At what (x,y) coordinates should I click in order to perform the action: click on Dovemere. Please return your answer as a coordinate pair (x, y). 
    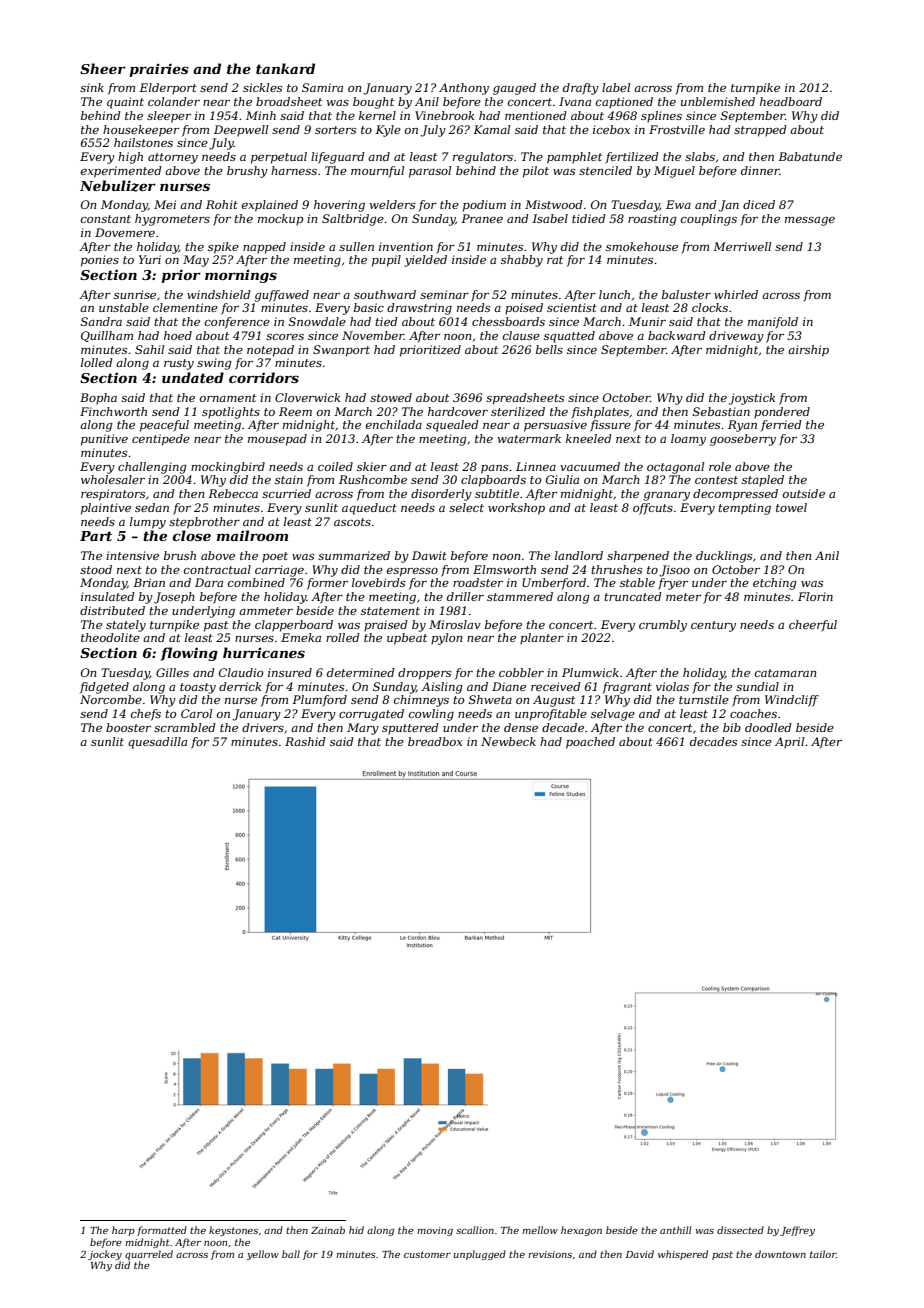
    Looking at the image, I should click on (125, 232).
